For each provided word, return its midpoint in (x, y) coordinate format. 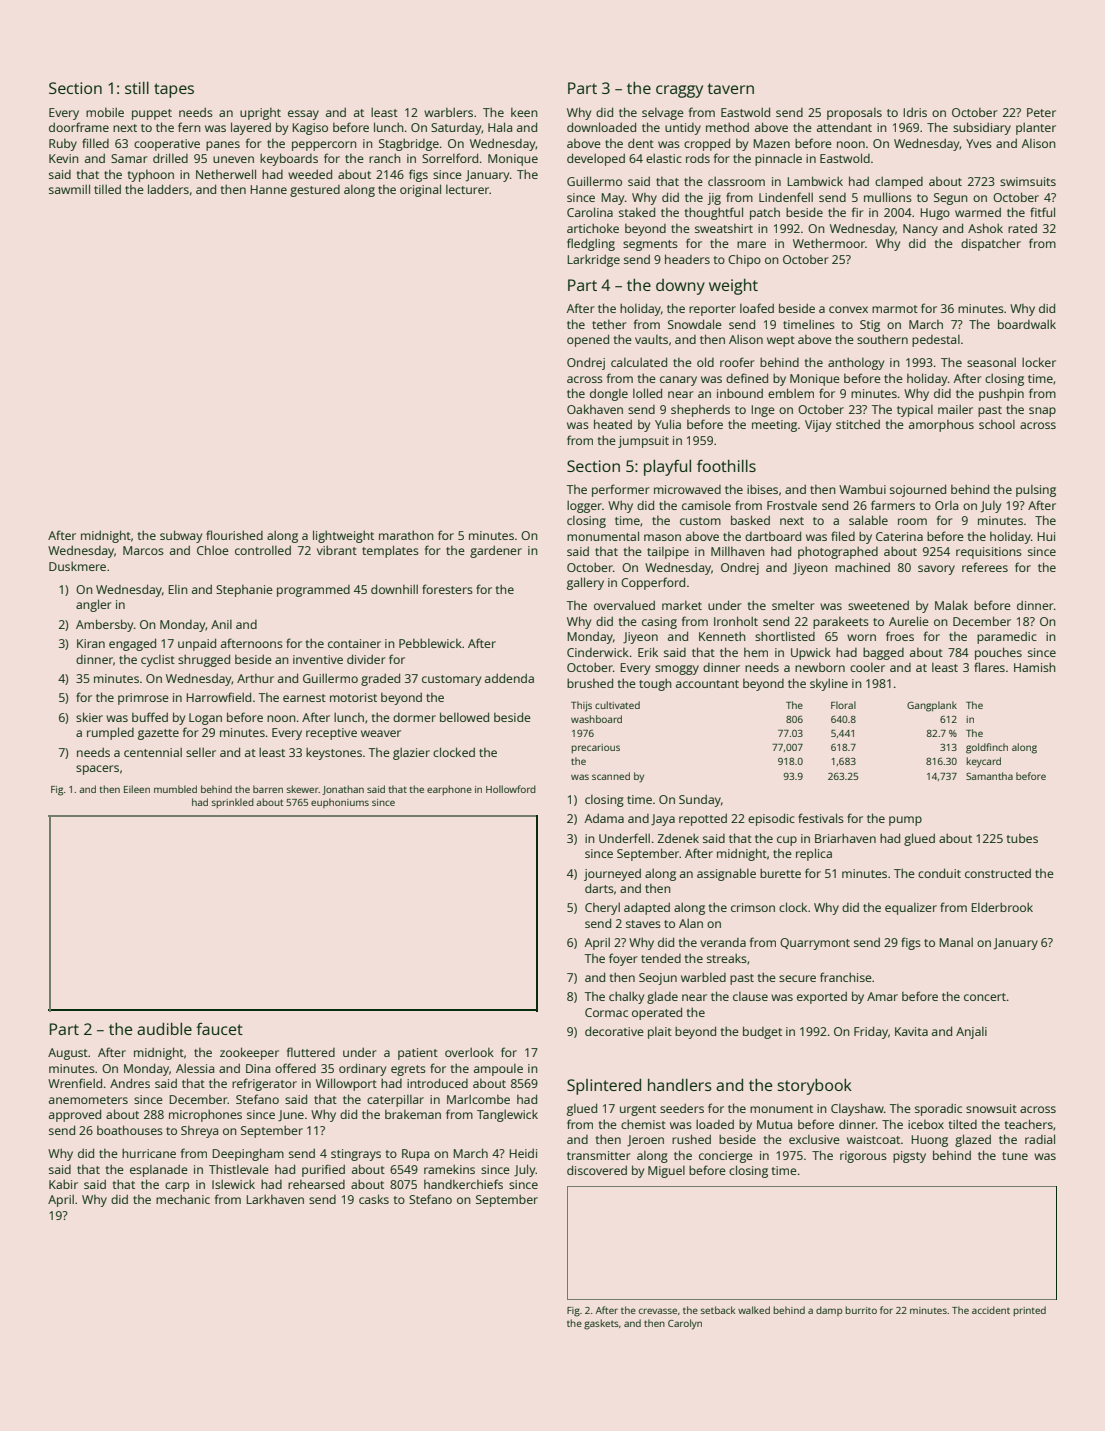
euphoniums (340, 803)
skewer (303, 789)
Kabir (63, 1184)
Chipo (744, 260)
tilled (107, 189)
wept (781, 341)
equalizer (911, 909)
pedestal (936, 341)
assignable (726, 874)
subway (181, 536)
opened (588, 340)
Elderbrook (1002, 907)
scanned (611, 776)
